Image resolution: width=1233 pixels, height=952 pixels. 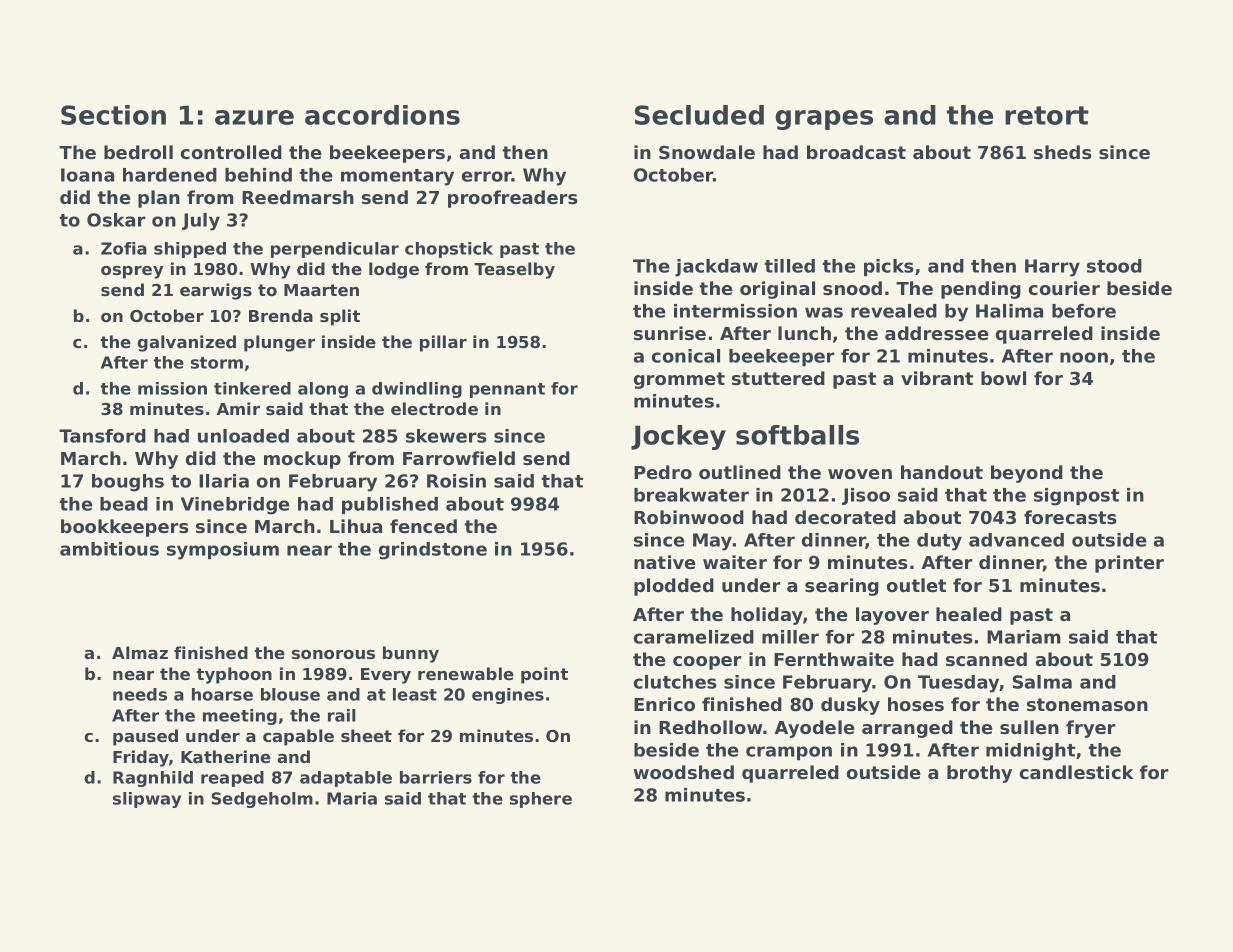 What do you see at coordinates (842, 587) in the screenshot?
I see `searing` at bounding box center [842, 587].
